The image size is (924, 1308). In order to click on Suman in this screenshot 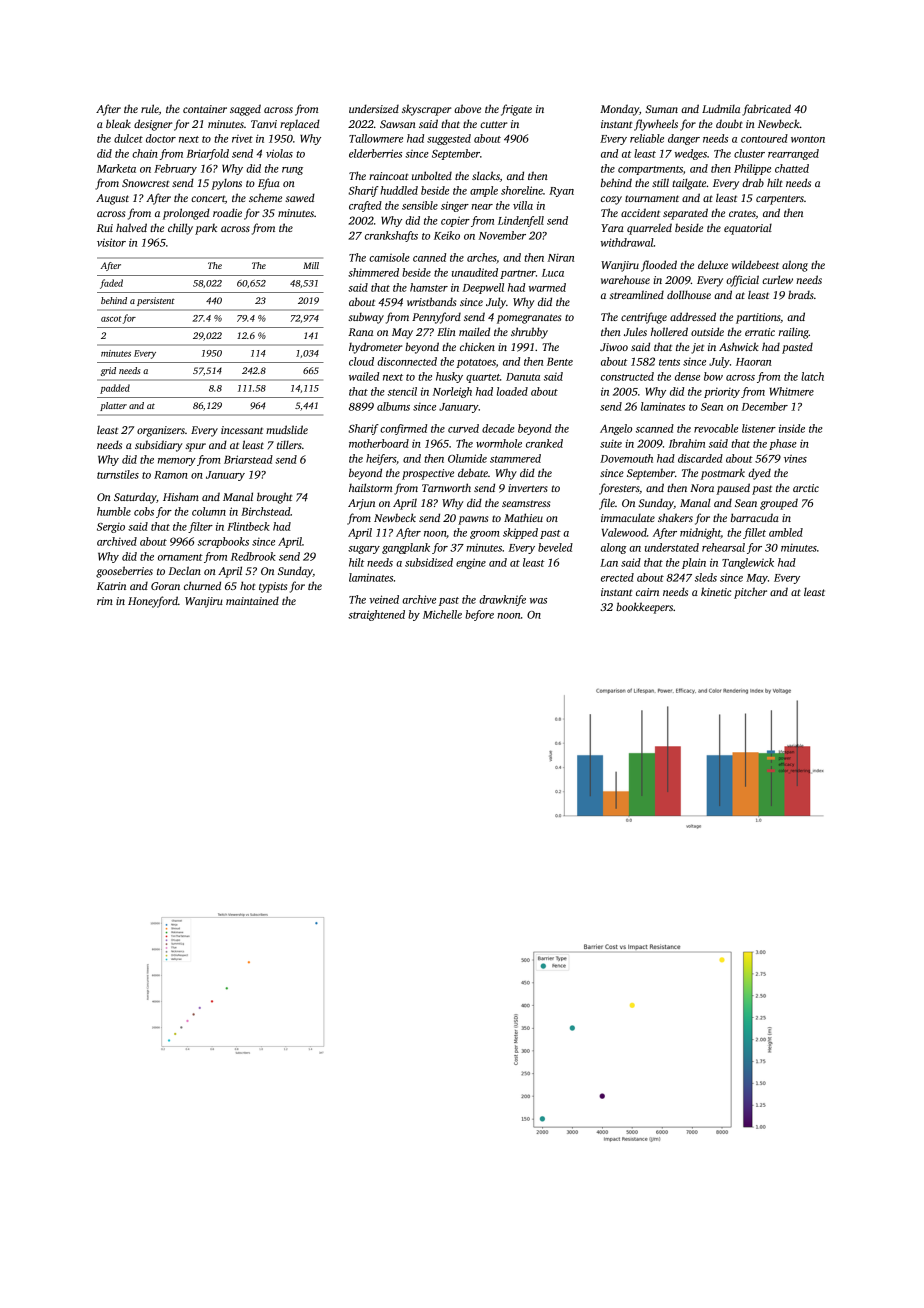, I will do `click(661, 109)`.
